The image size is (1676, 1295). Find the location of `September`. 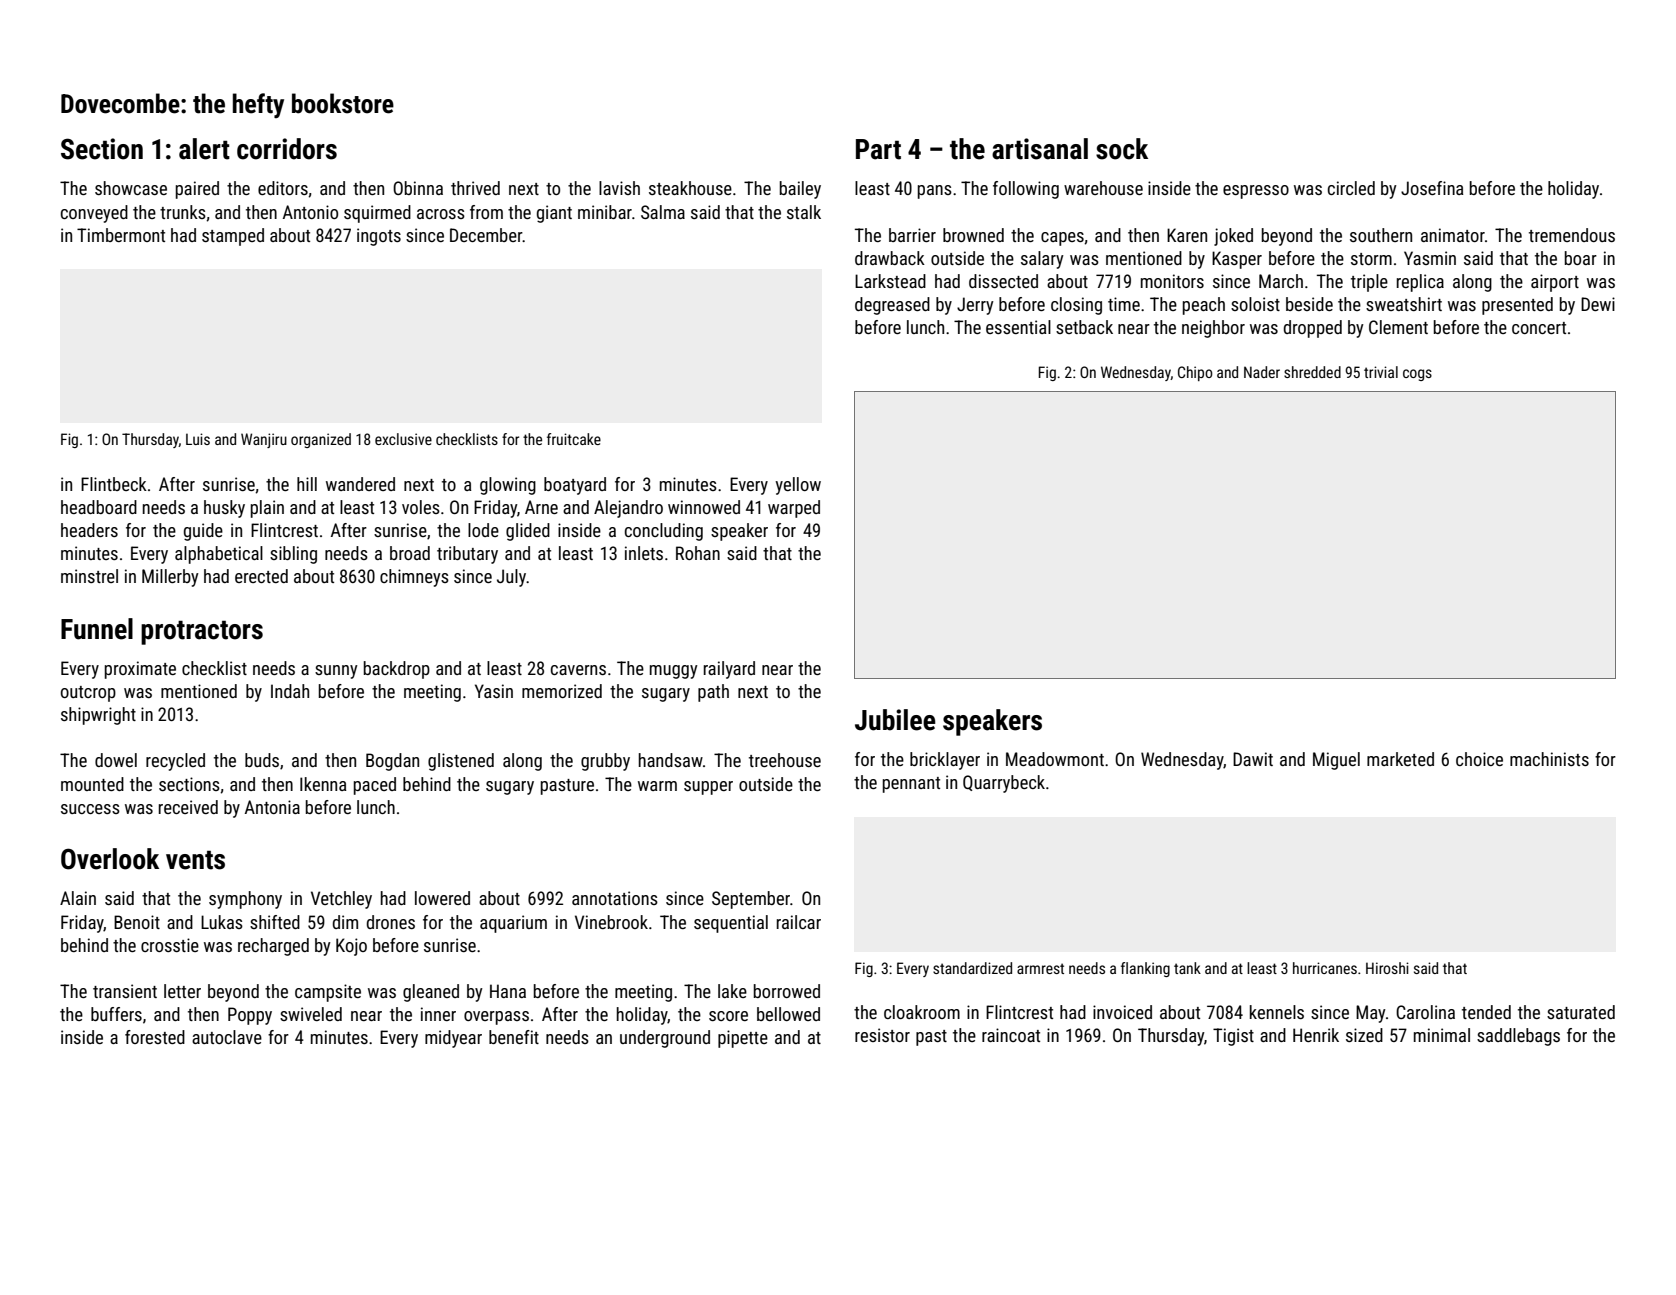

September is located at coordinates (751, 900).
